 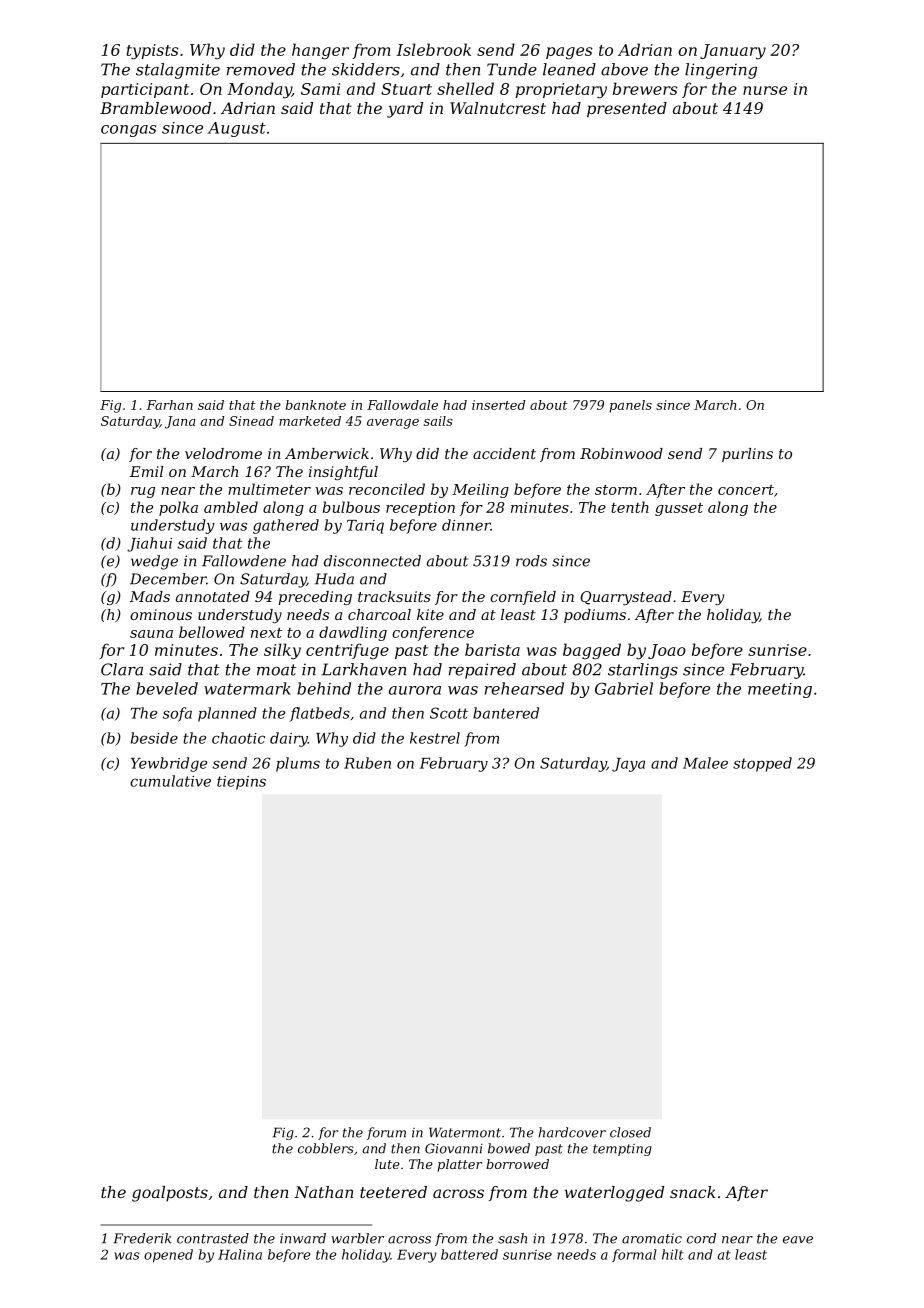 I want to click on closed, so click(x=630, y=1132).
